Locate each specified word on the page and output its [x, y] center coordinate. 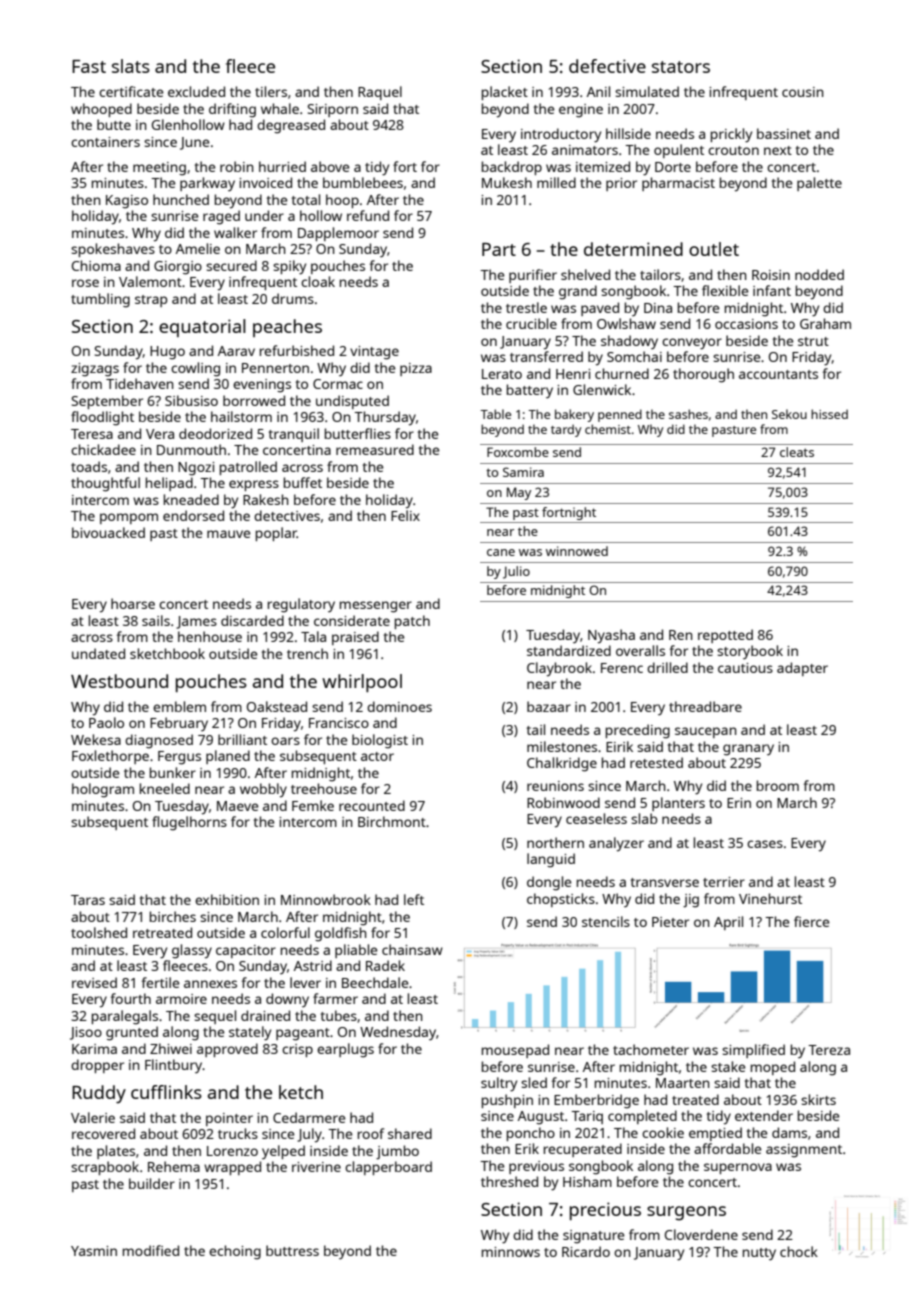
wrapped [232, 1168]
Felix [405, 515]
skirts [818, 1099]
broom [778, 785]
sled [534, 1082]
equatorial [202, 328]
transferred [546, 356]
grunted [132, 1033]
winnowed [577, 551]
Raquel [380, 93]
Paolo [106, 722]
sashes [688, 414]
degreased [291, 126]
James [196, 622]
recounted [372, 805]
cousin [803, 92]
